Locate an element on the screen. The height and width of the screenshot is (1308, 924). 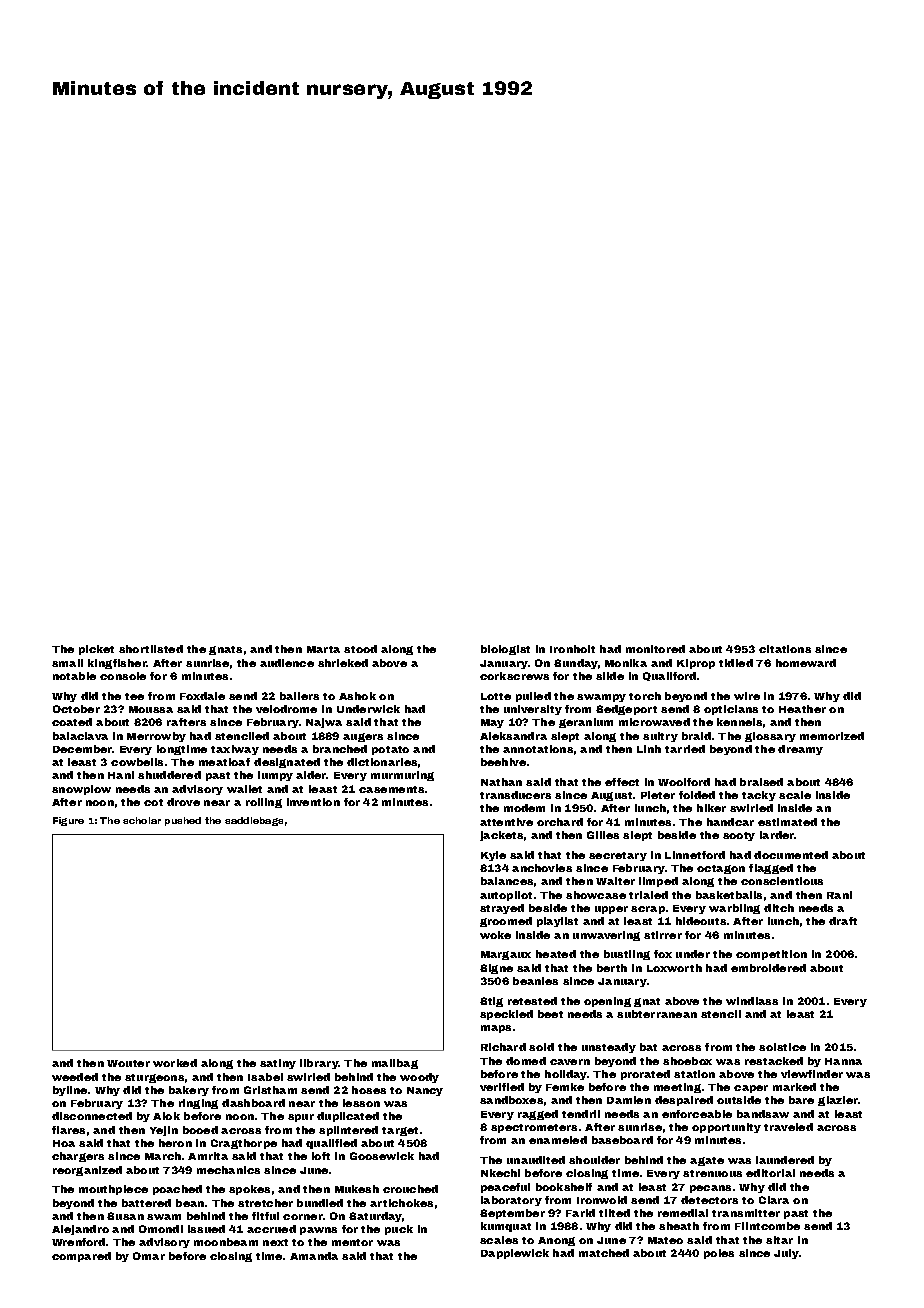
audience is located at coordinates (287, 663).
